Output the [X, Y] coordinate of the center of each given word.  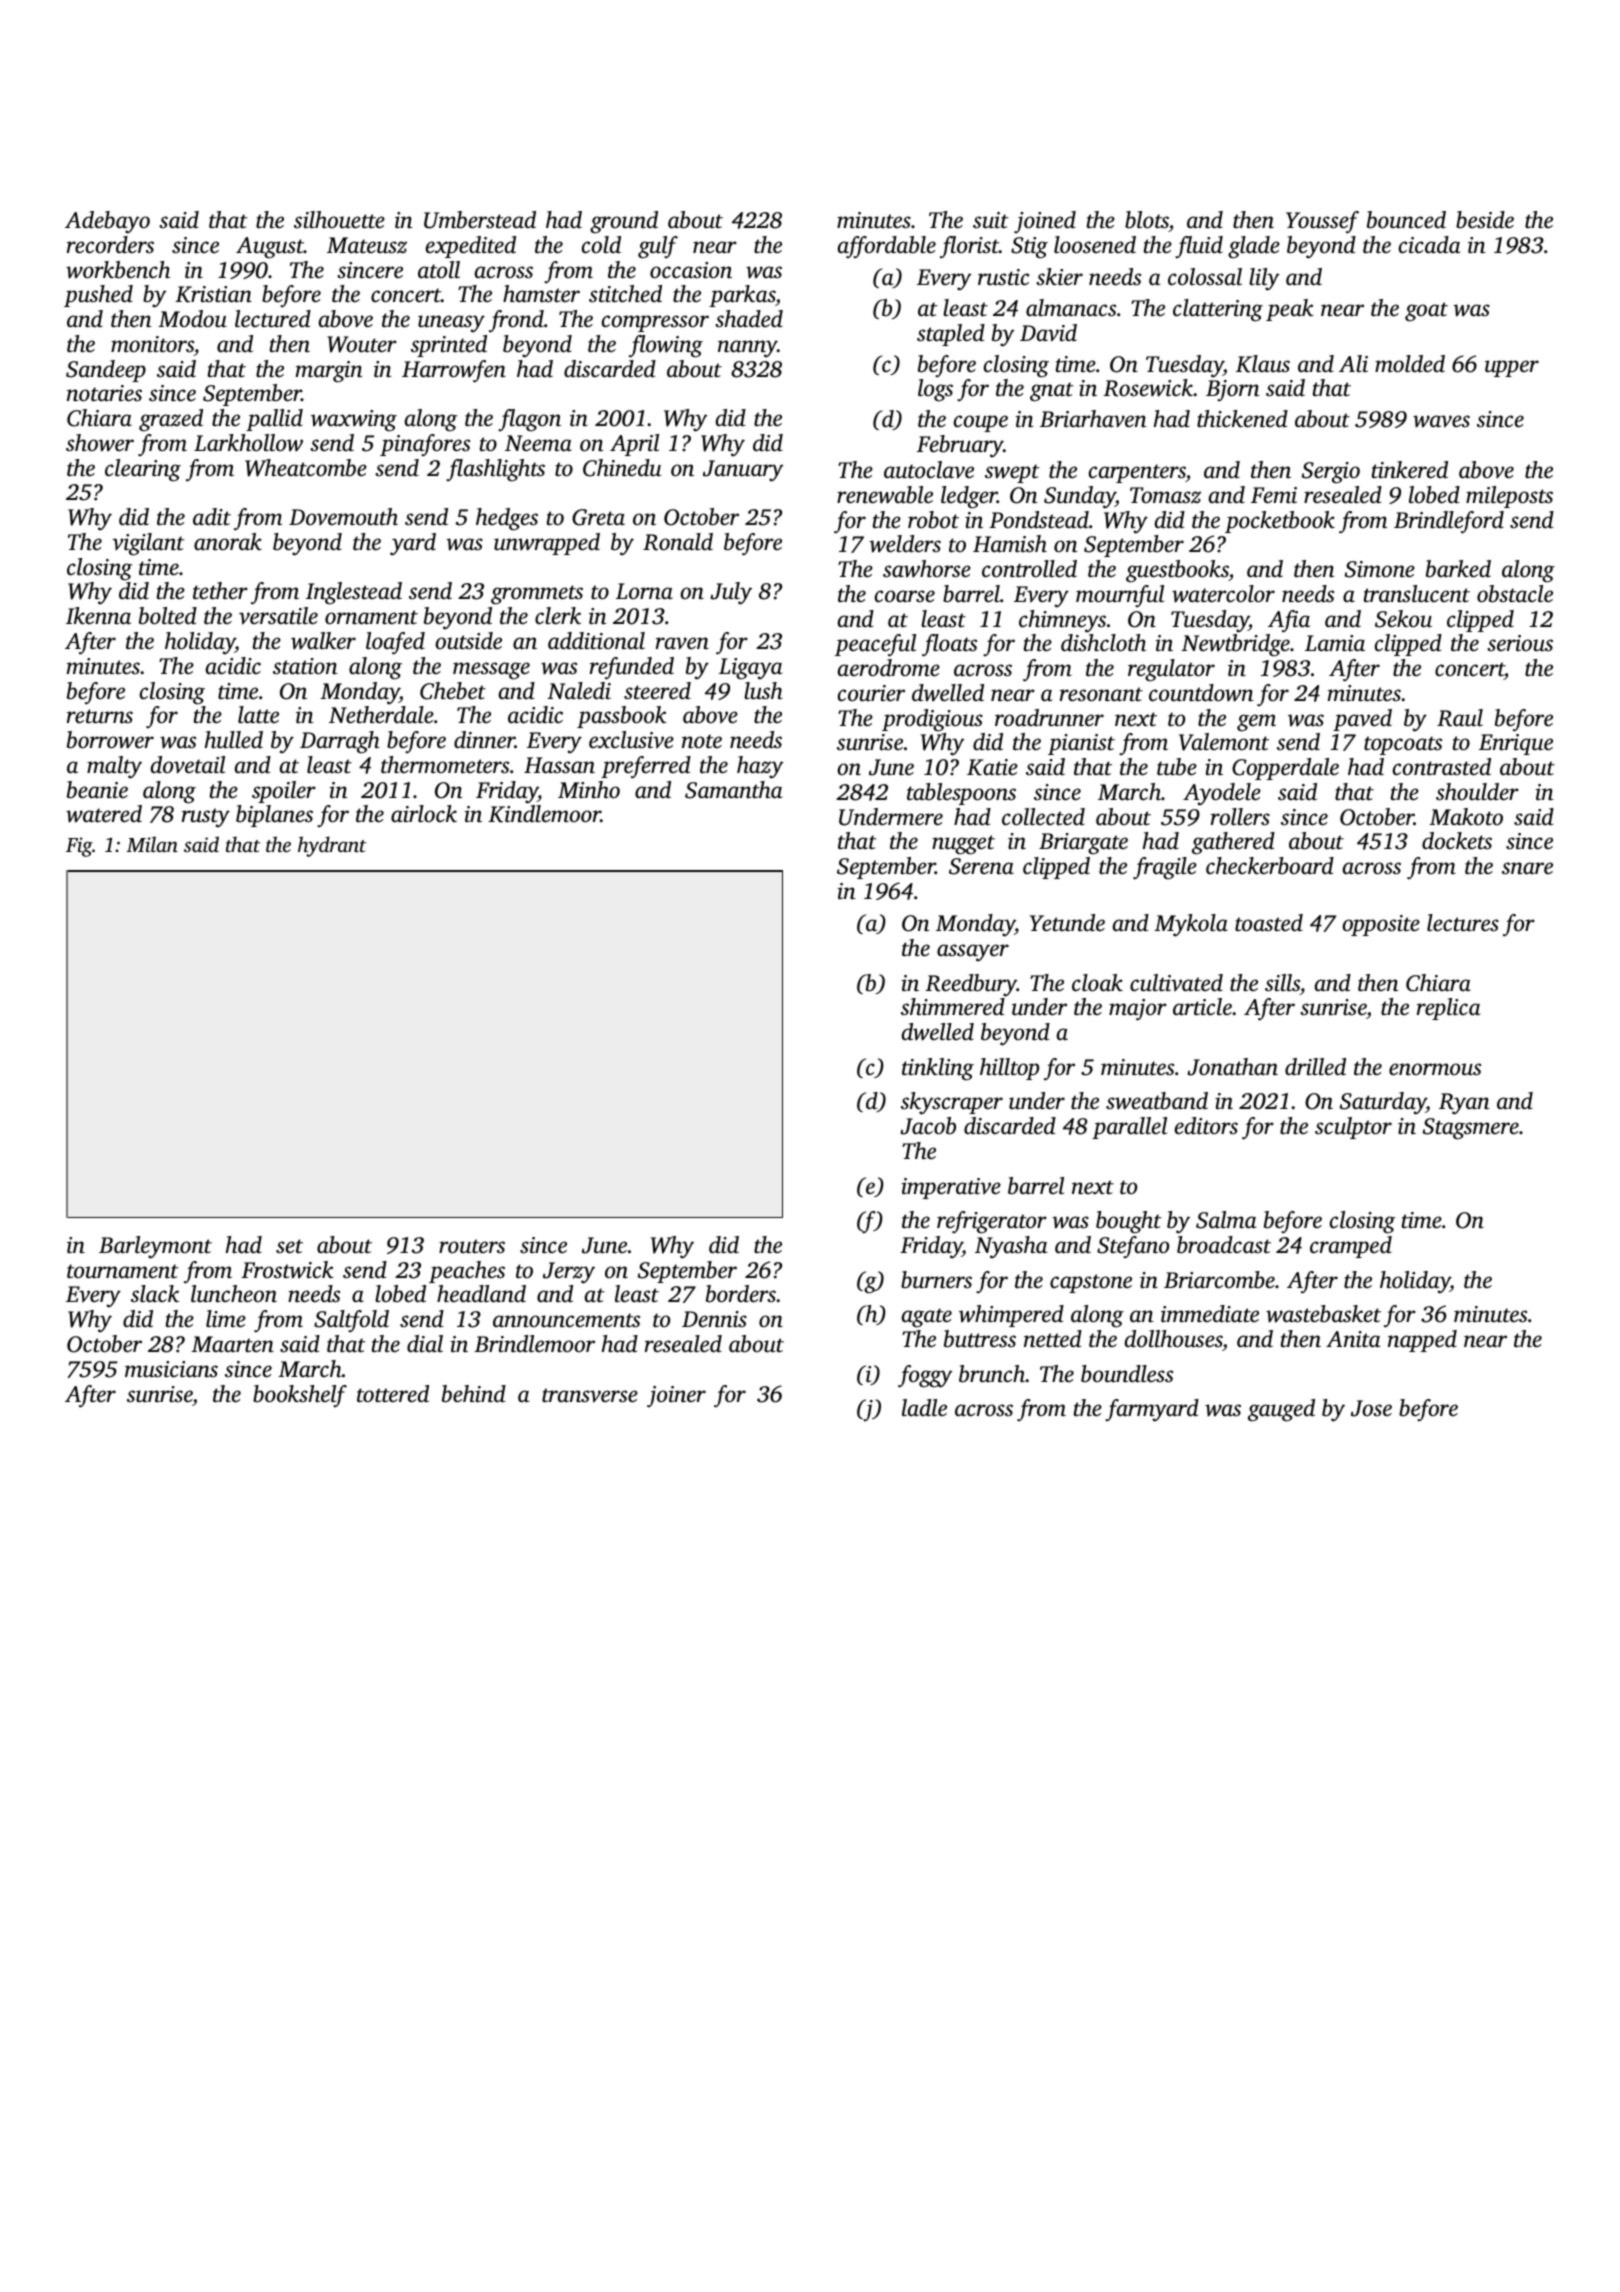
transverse [590, 1395]
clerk [558, 616]
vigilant [148, 544]
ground [624, 222]
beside [1485, 220]
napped [1422, 1341]
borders [741, 1294]
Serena [981, 866]
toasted [1269, 922]
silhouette [339, 220]
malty [114, 767]
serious [1520, 643]
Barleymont [155, 1247]
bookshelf [300, 1396]
